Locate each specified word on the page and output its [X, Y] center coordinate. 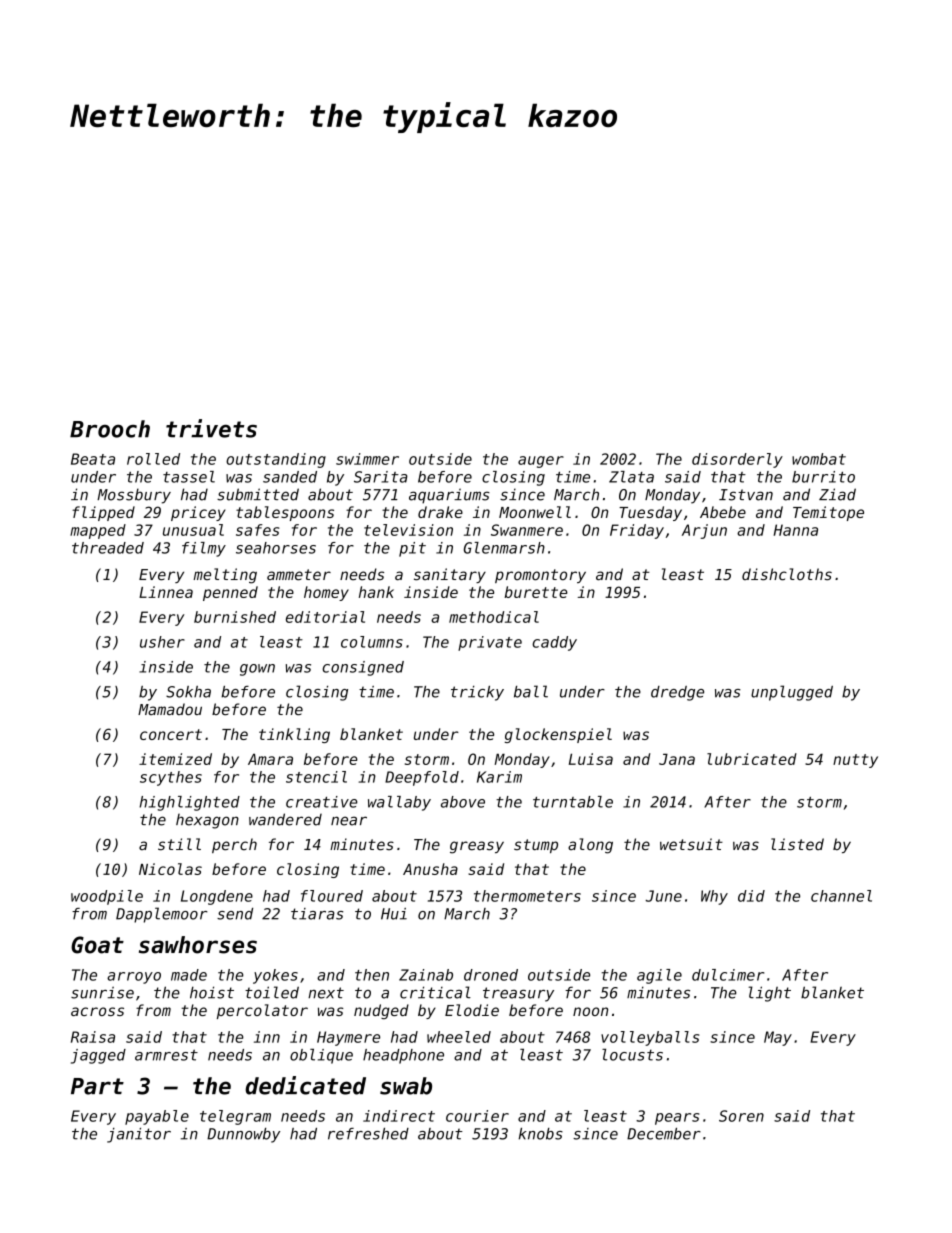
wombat [819, 459]
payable [157, 1117]
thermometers [527, 896]
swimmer [367, 459]
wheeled [459, 1037]
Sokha [188, 692]
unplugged [792, 693]
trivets [211, 428]
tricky [477, 693]
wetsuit [691, 844]
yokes [275, 976]
